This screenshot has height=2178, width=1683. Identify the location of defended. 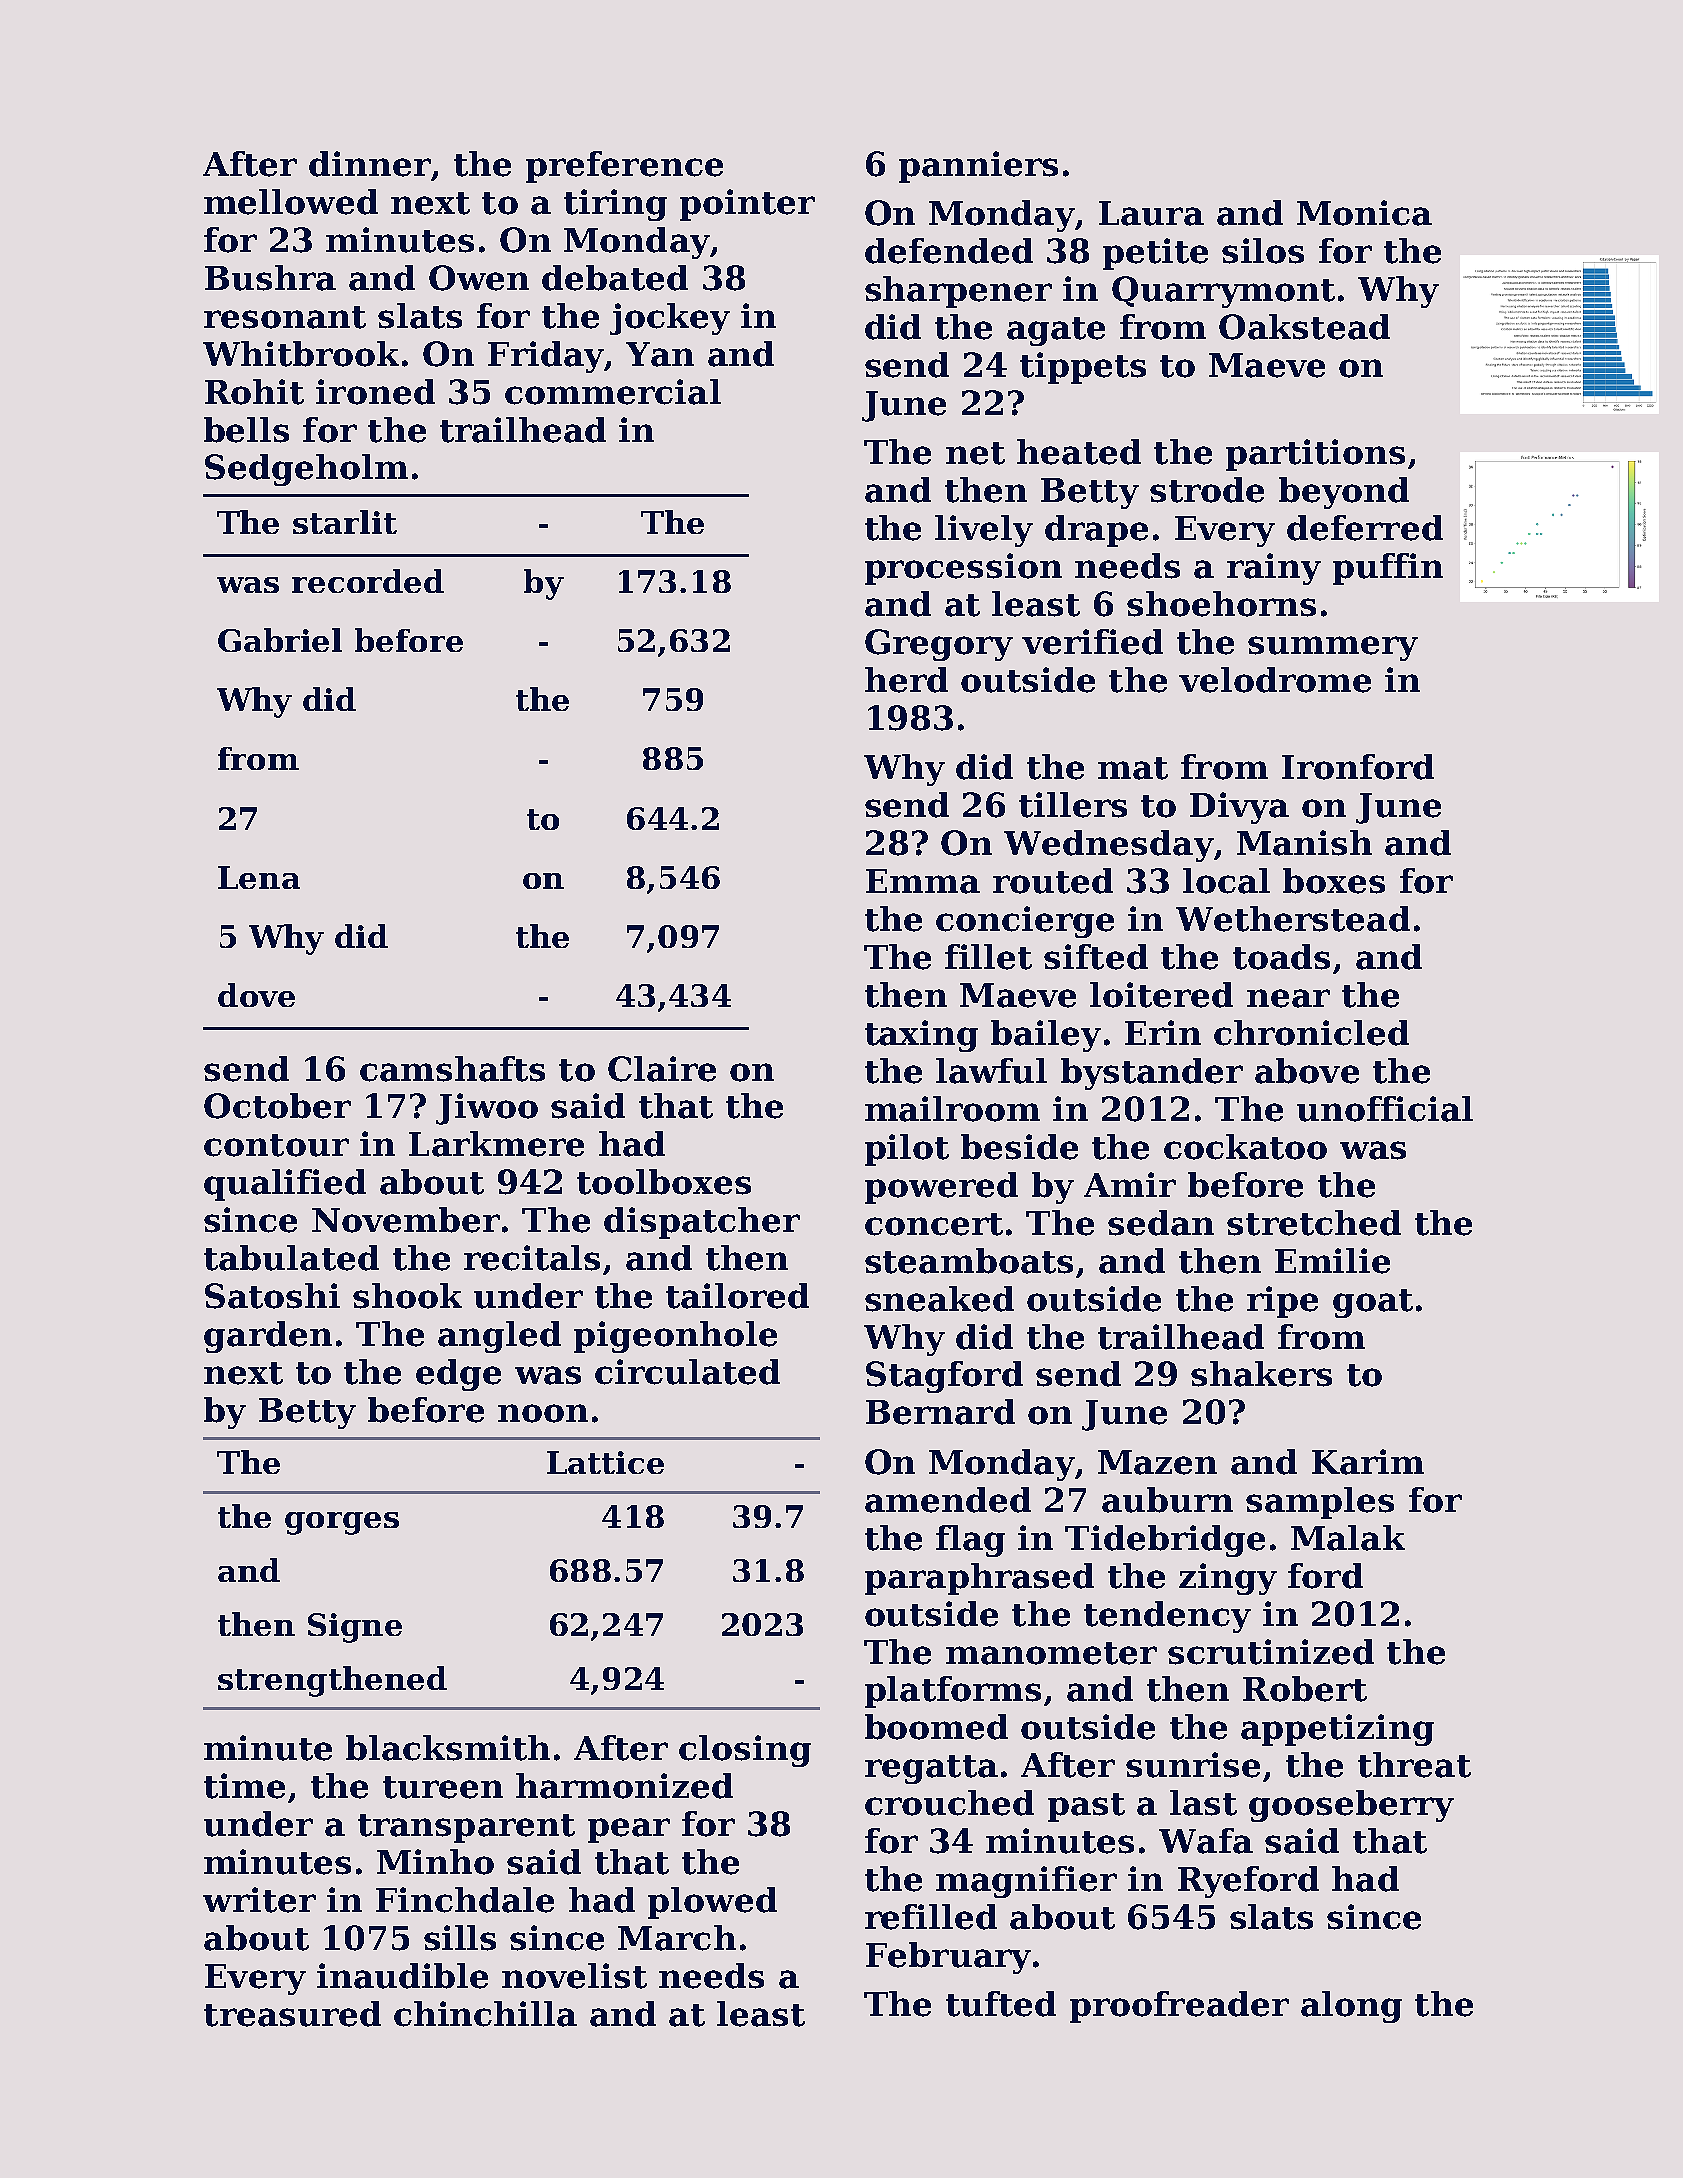
(949, 251).
